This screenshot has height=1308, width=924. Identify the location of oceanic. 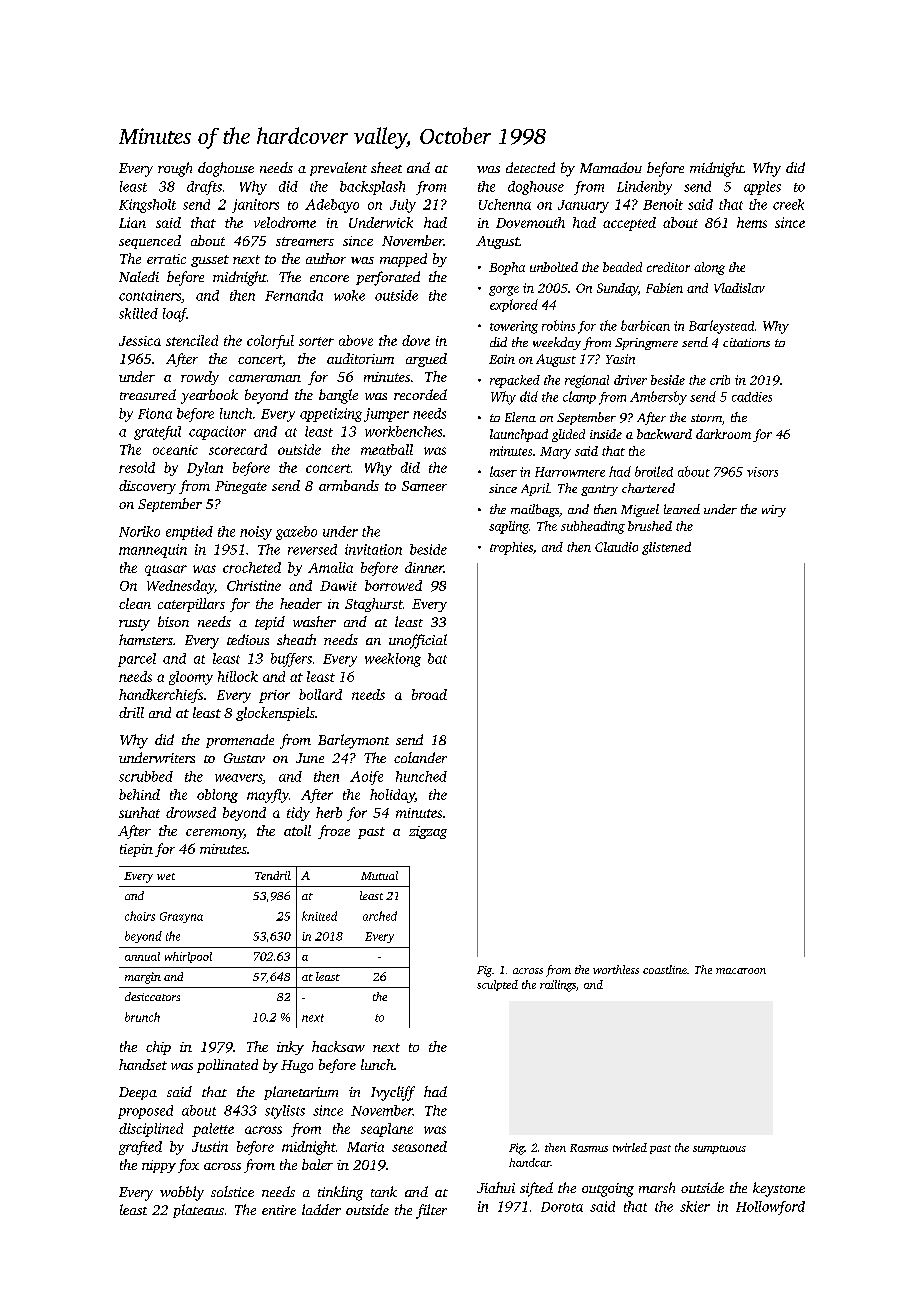
(175, 450).
